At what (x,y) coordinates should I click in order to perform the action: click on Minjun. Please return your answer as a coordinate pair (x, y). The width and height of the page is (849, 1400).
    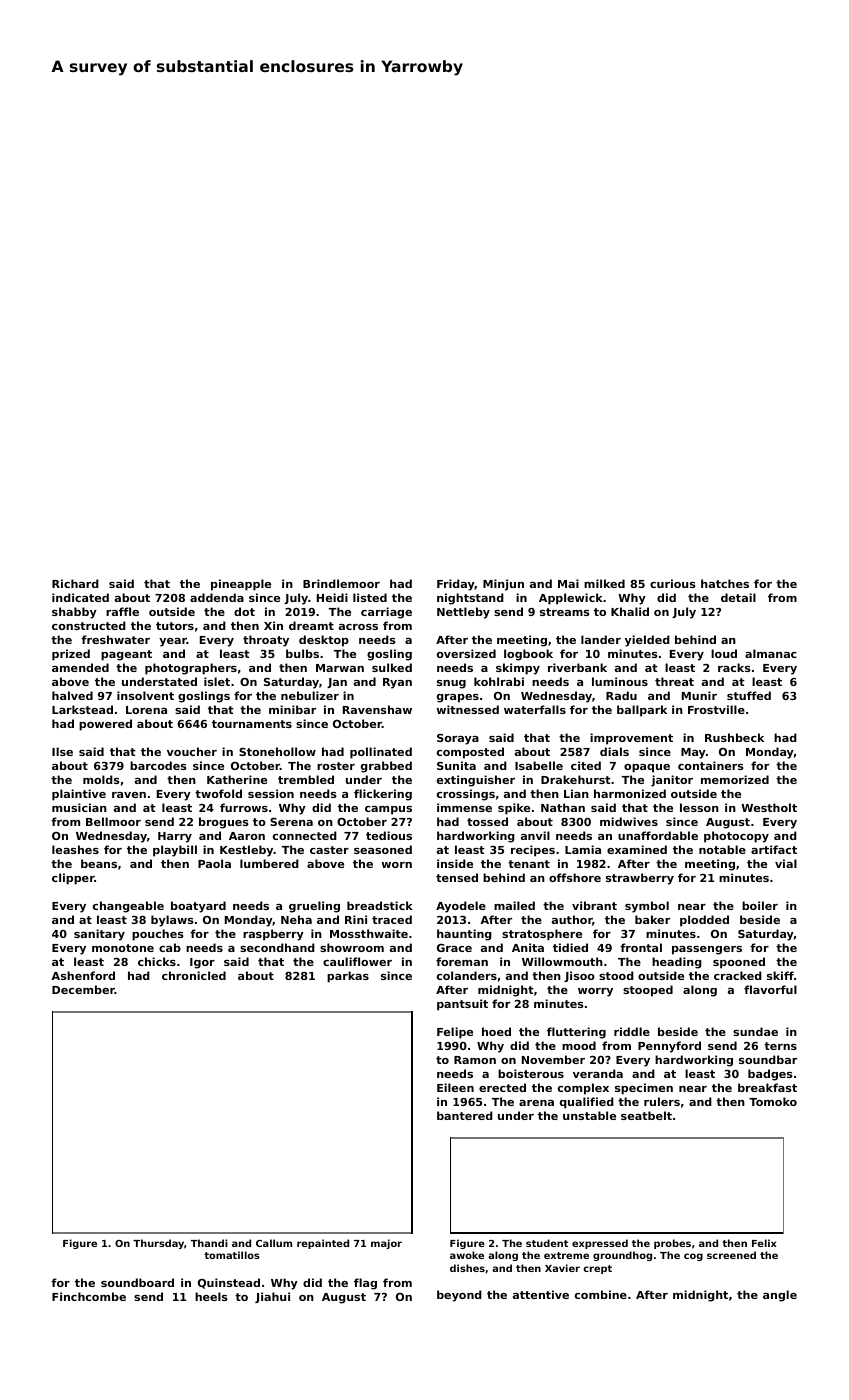
    Looking at the image, I should click on (503, 585).
